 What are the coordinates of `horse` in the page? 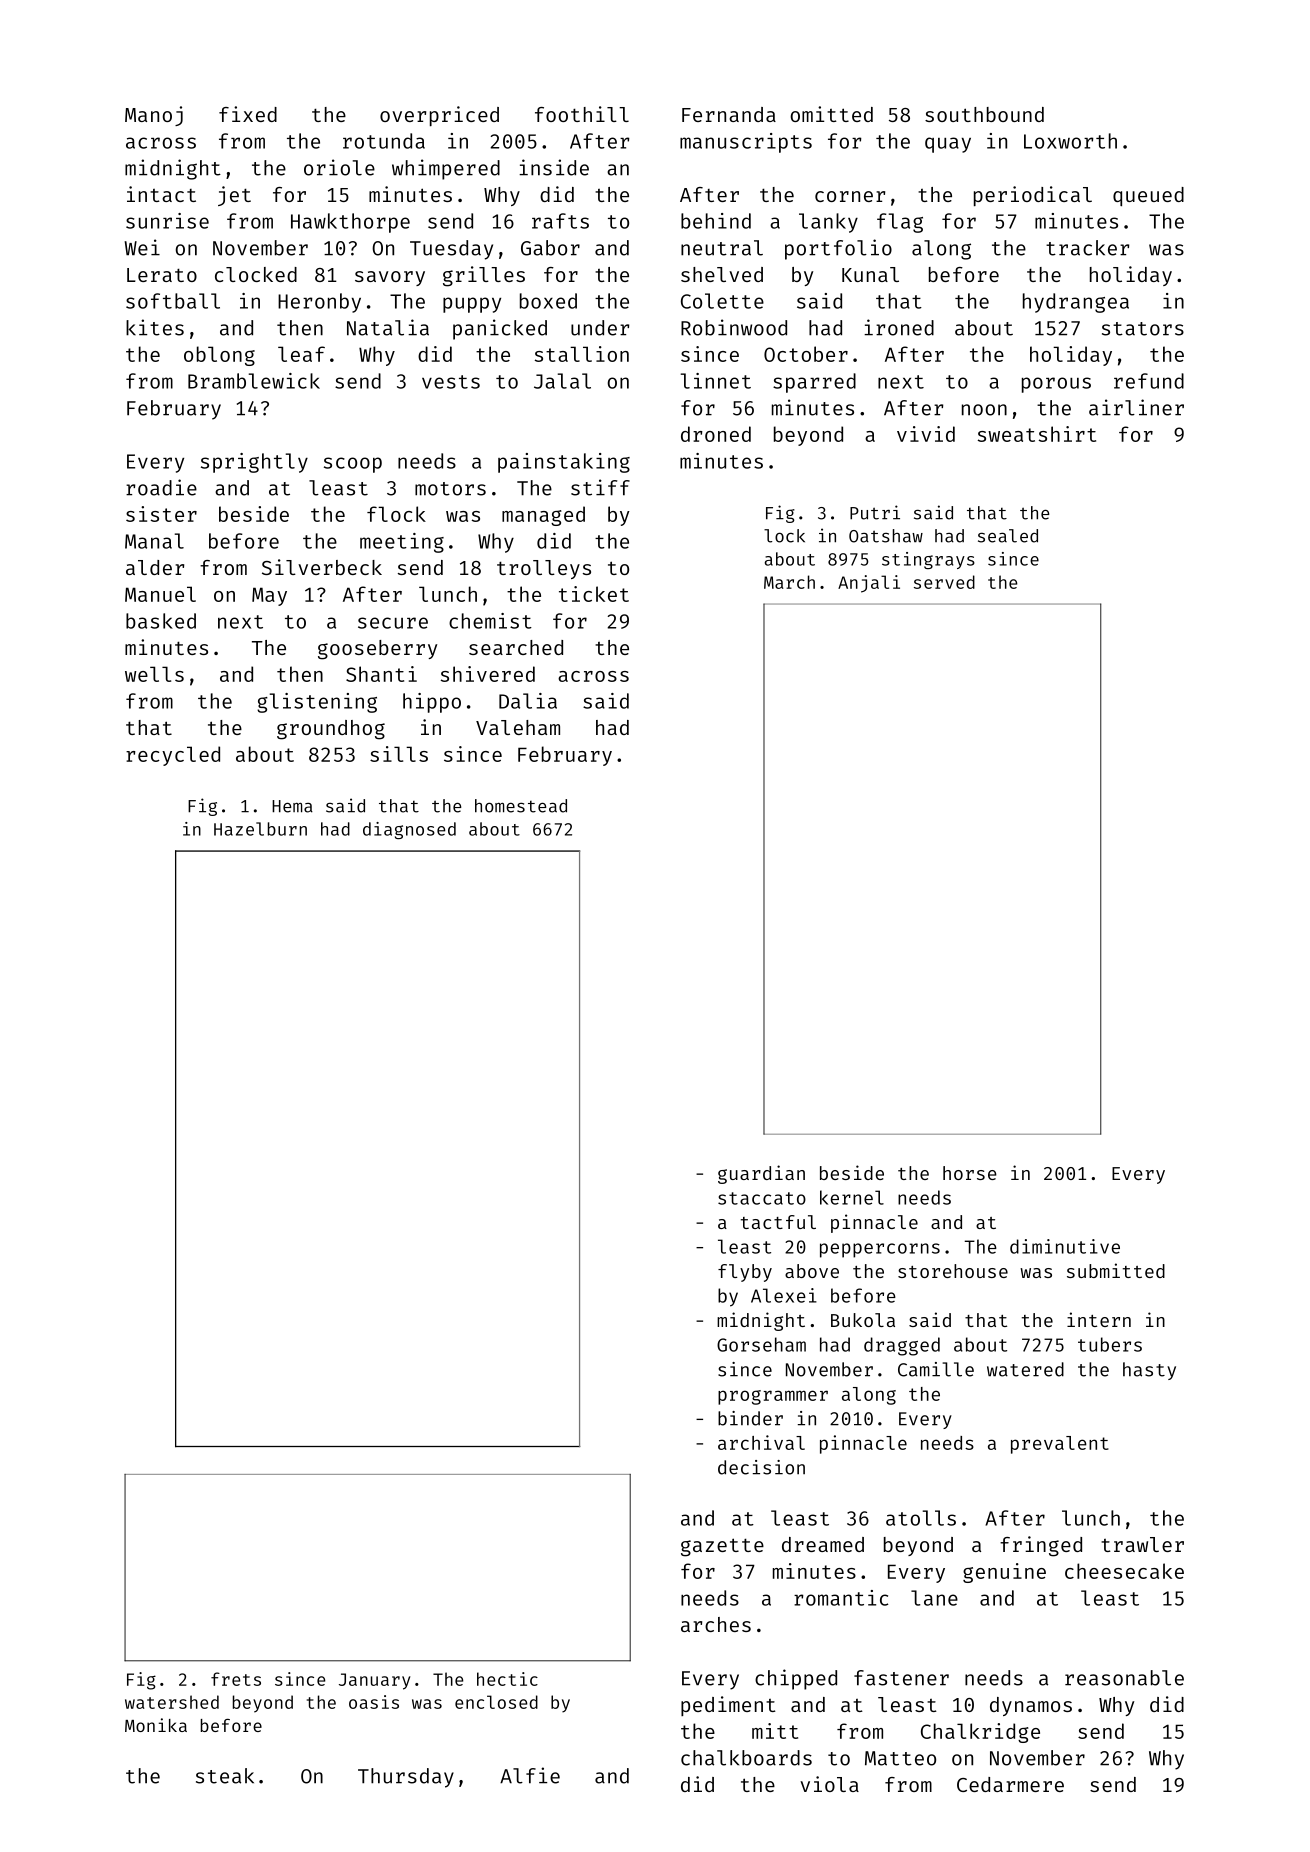 It's located at (970, 1173).
